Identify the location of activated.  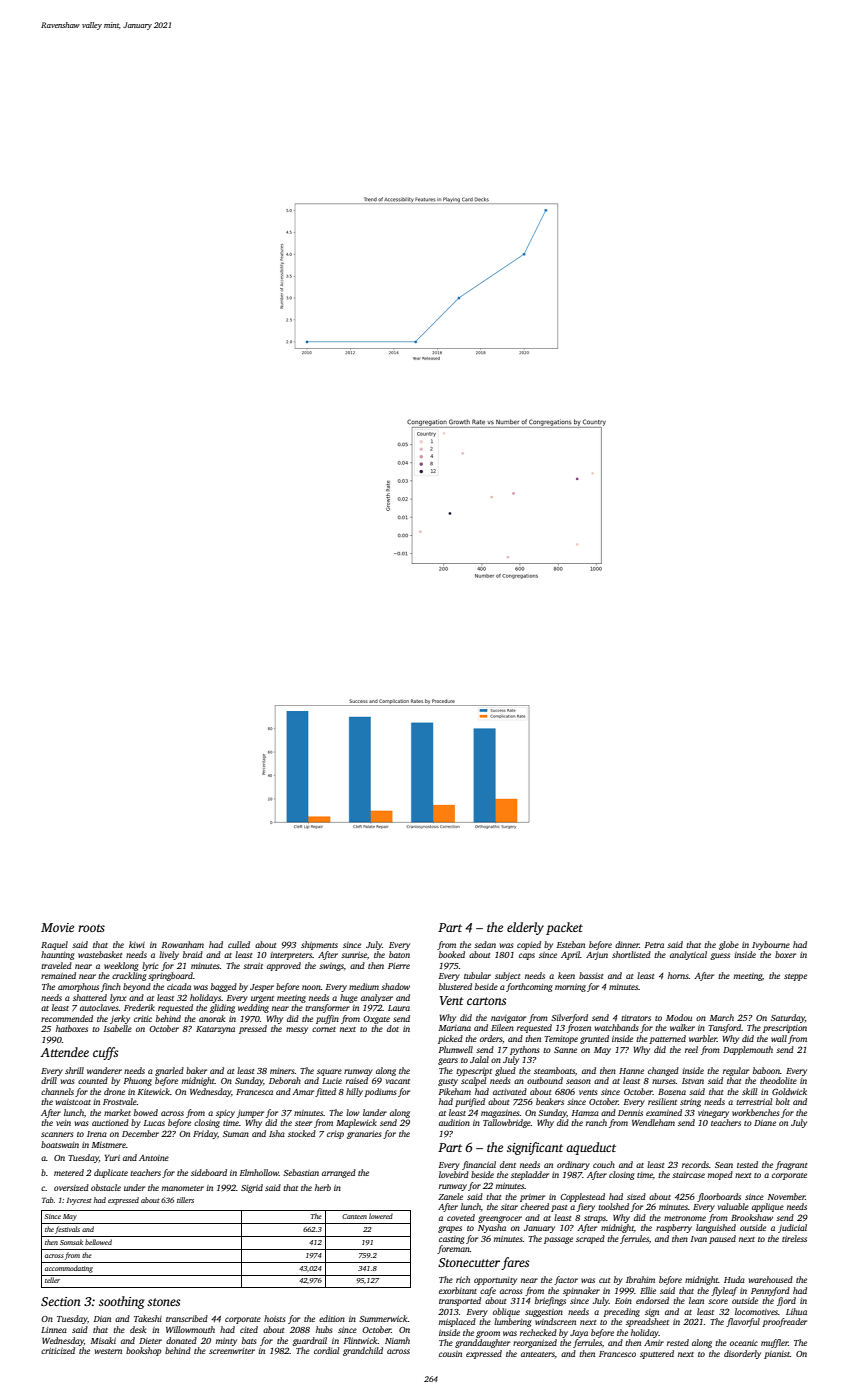
(510, 1091).
